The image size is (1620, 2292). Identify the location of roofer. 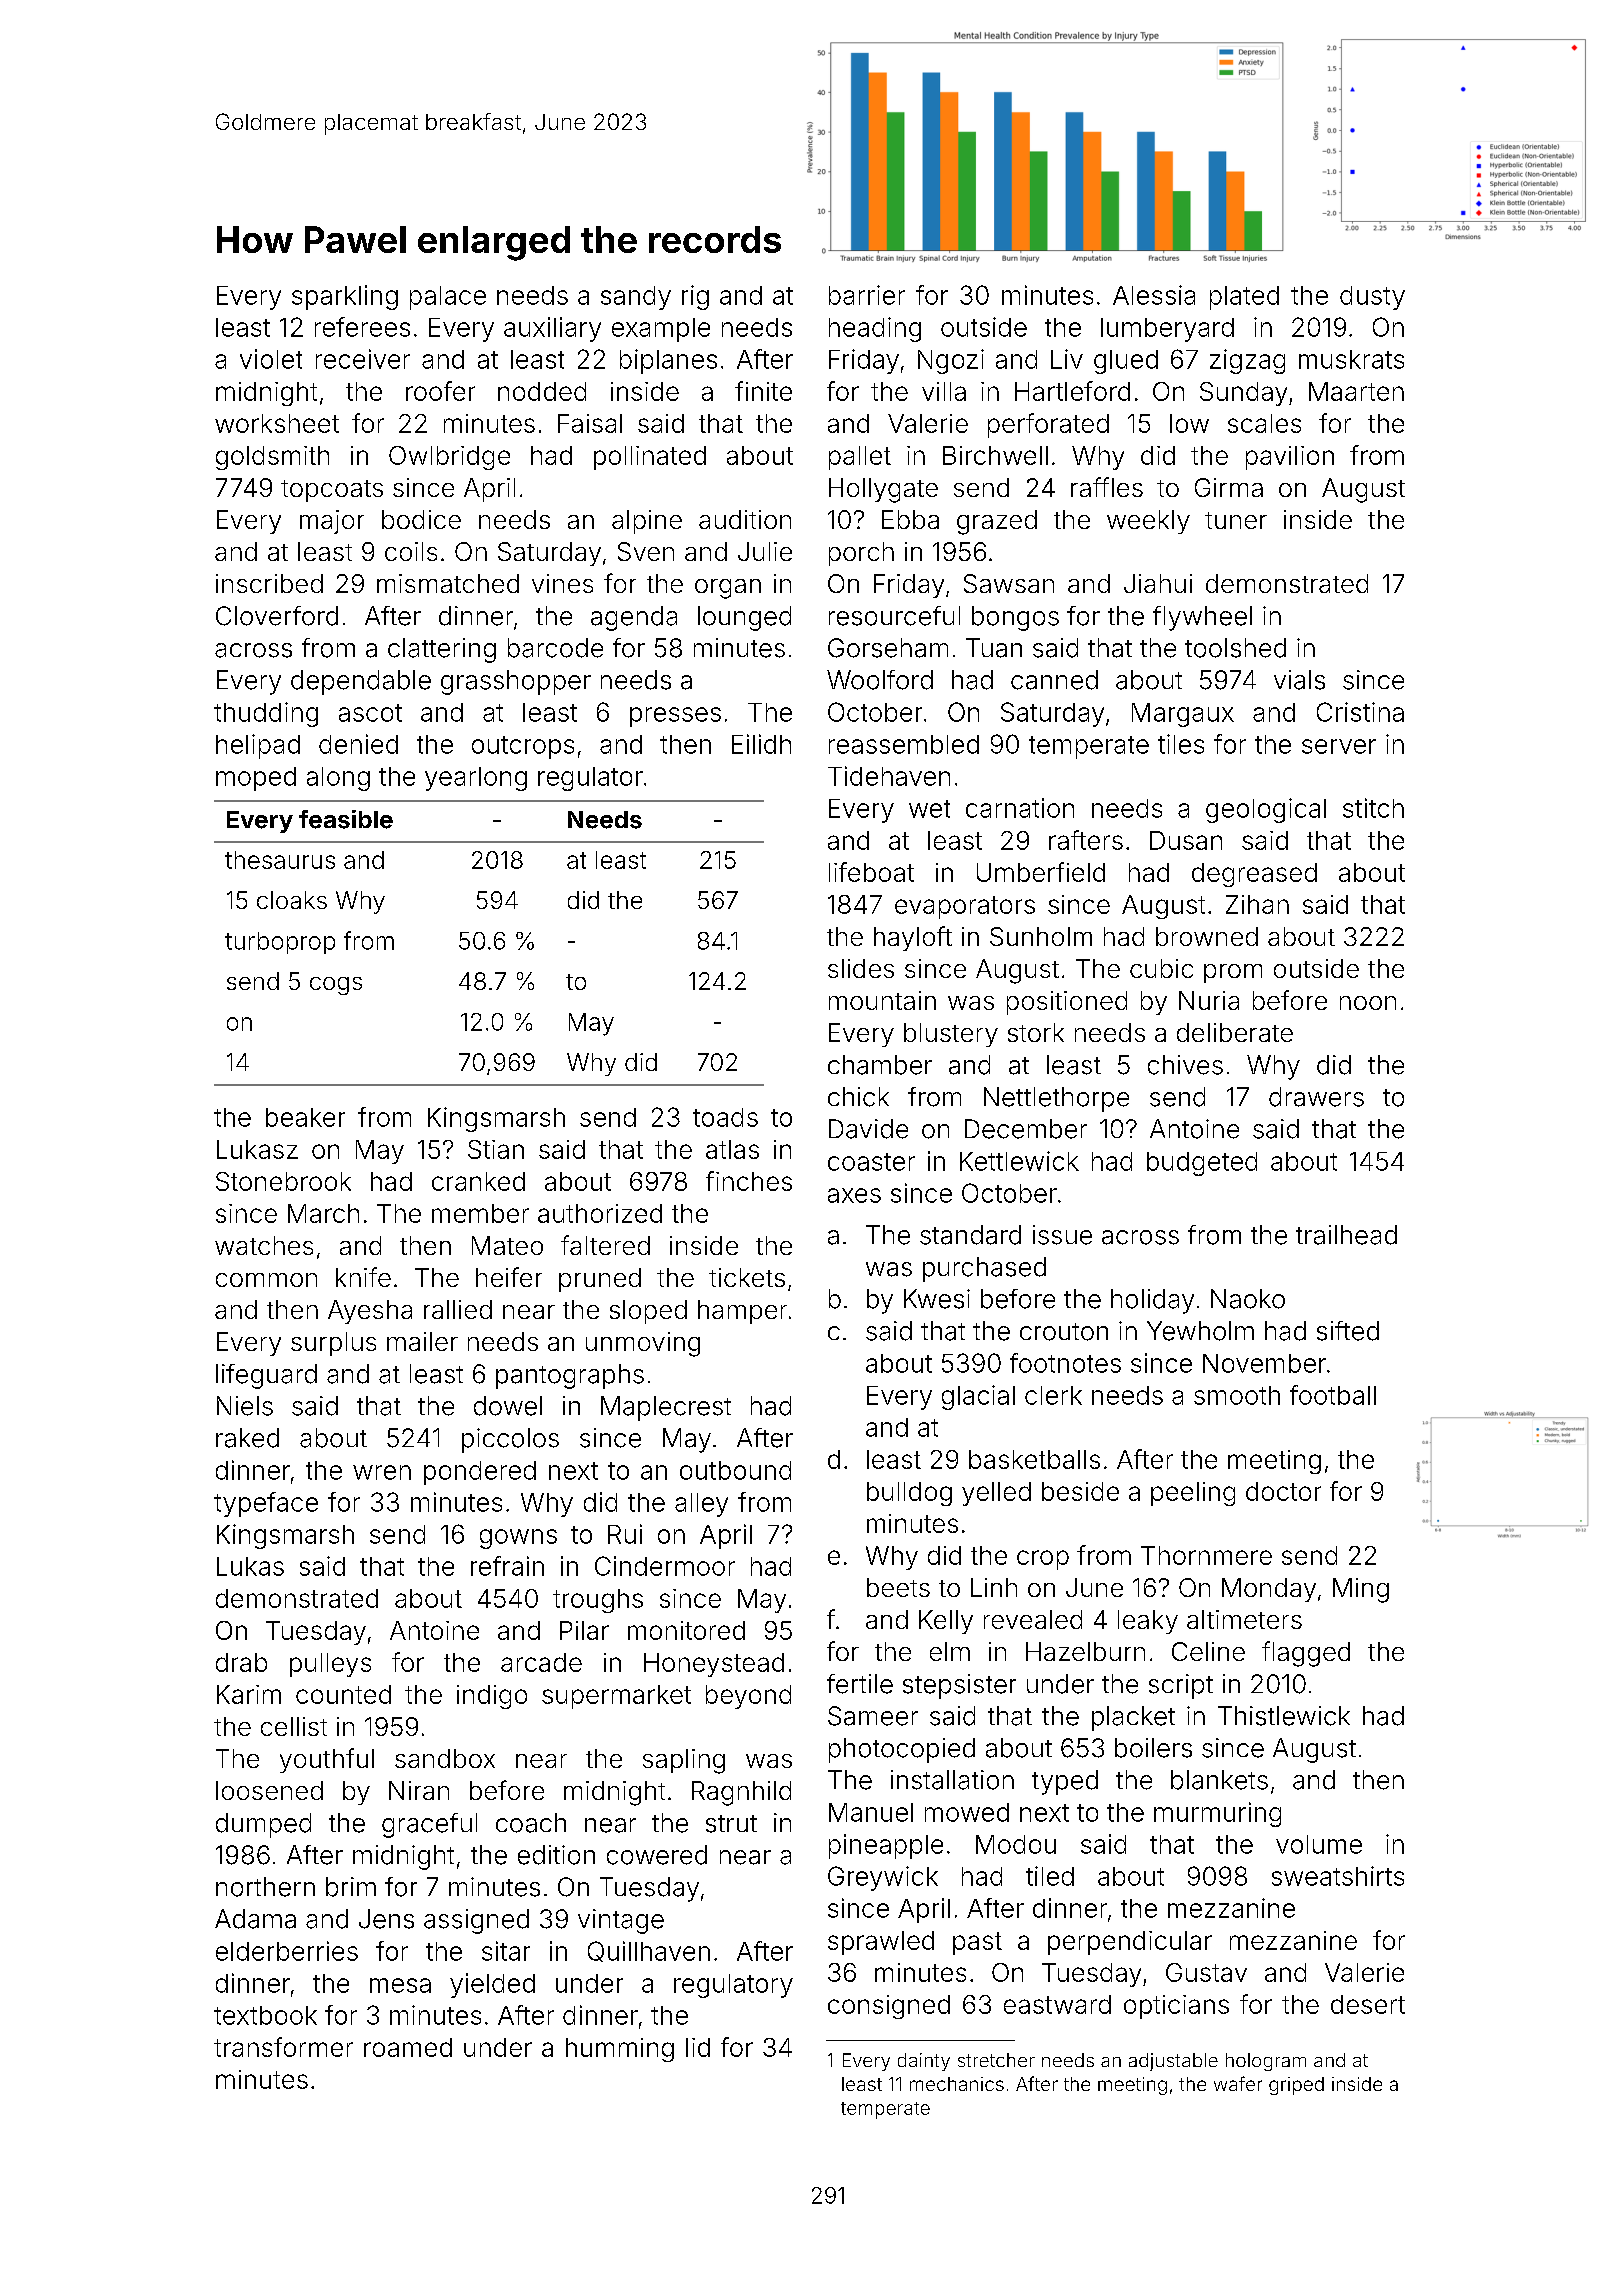
(440, 391).
